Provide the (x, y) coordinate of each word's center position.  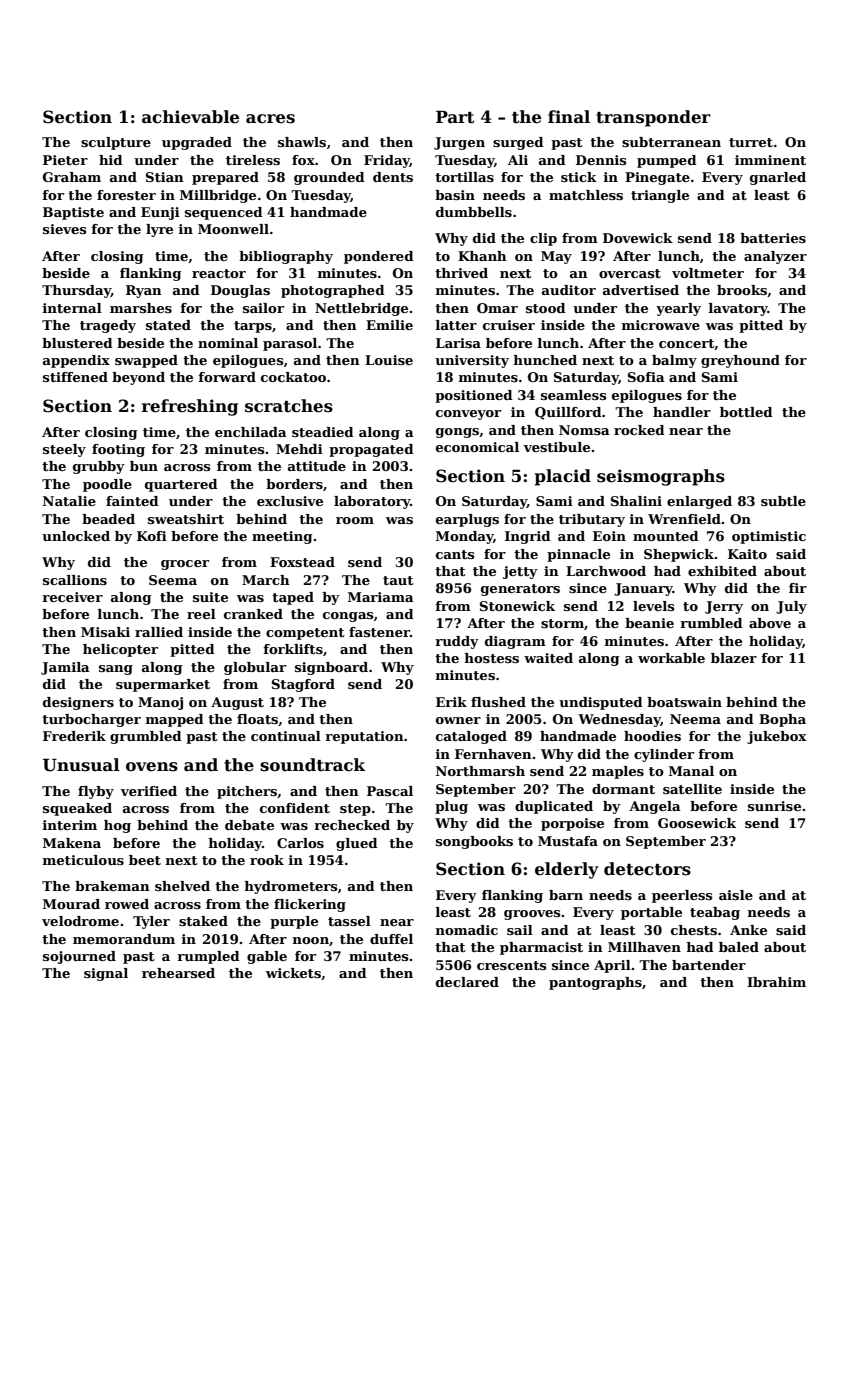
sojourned (79, 957)
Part (455, 117)
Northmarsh (480, 771)
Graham (72, 177)
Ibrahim (776, 982)
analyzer (775, 257)
